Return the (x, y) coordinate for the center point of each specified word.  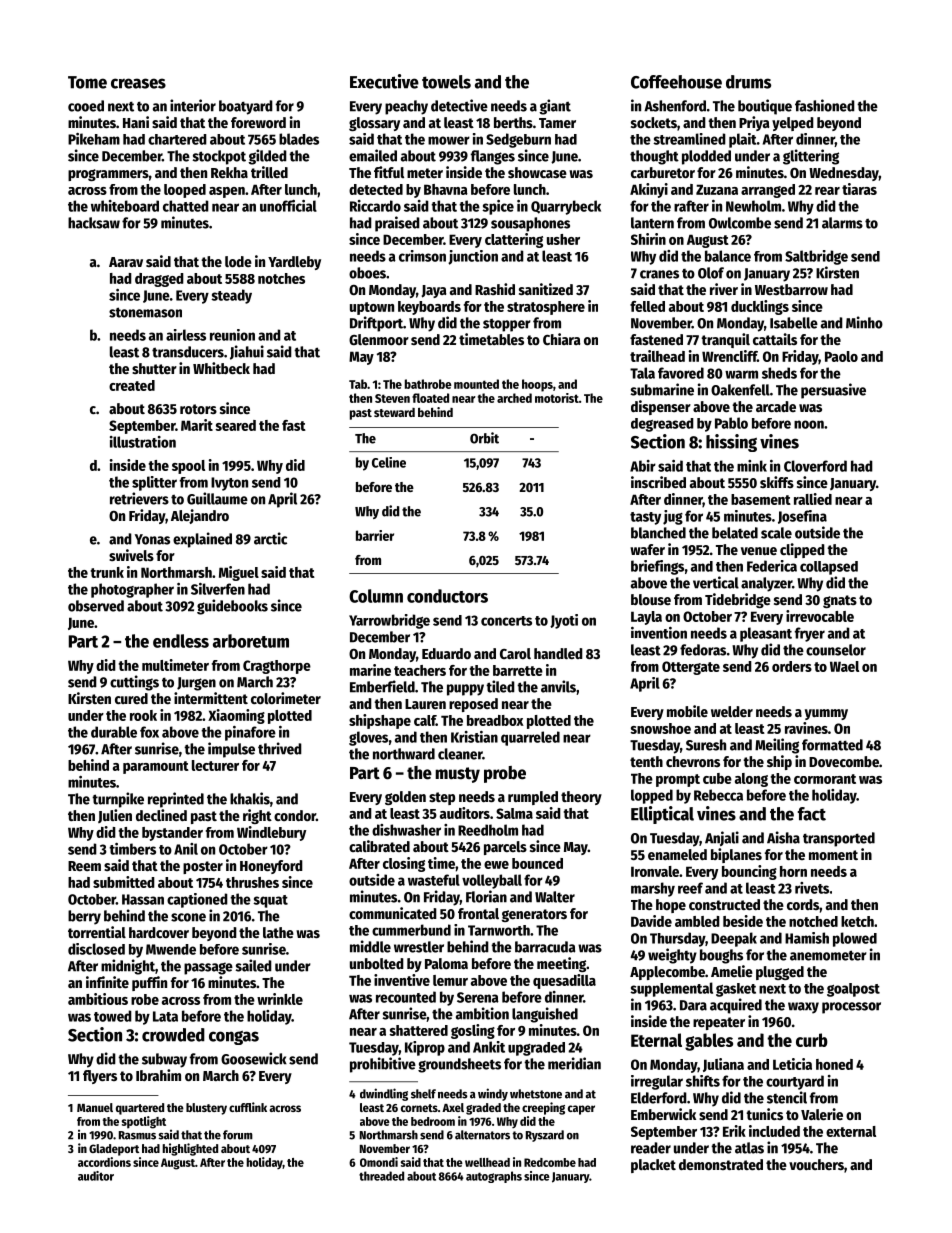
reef (690, 888)
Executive (384, 81)
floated (430, 398)
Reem (84, 866)
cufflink (248, 1107)
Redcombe (550, 1162)
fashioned (825, 105)
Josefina (802, 517)
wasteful (434, 880)
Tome (87, 82)
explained (202, 540)
